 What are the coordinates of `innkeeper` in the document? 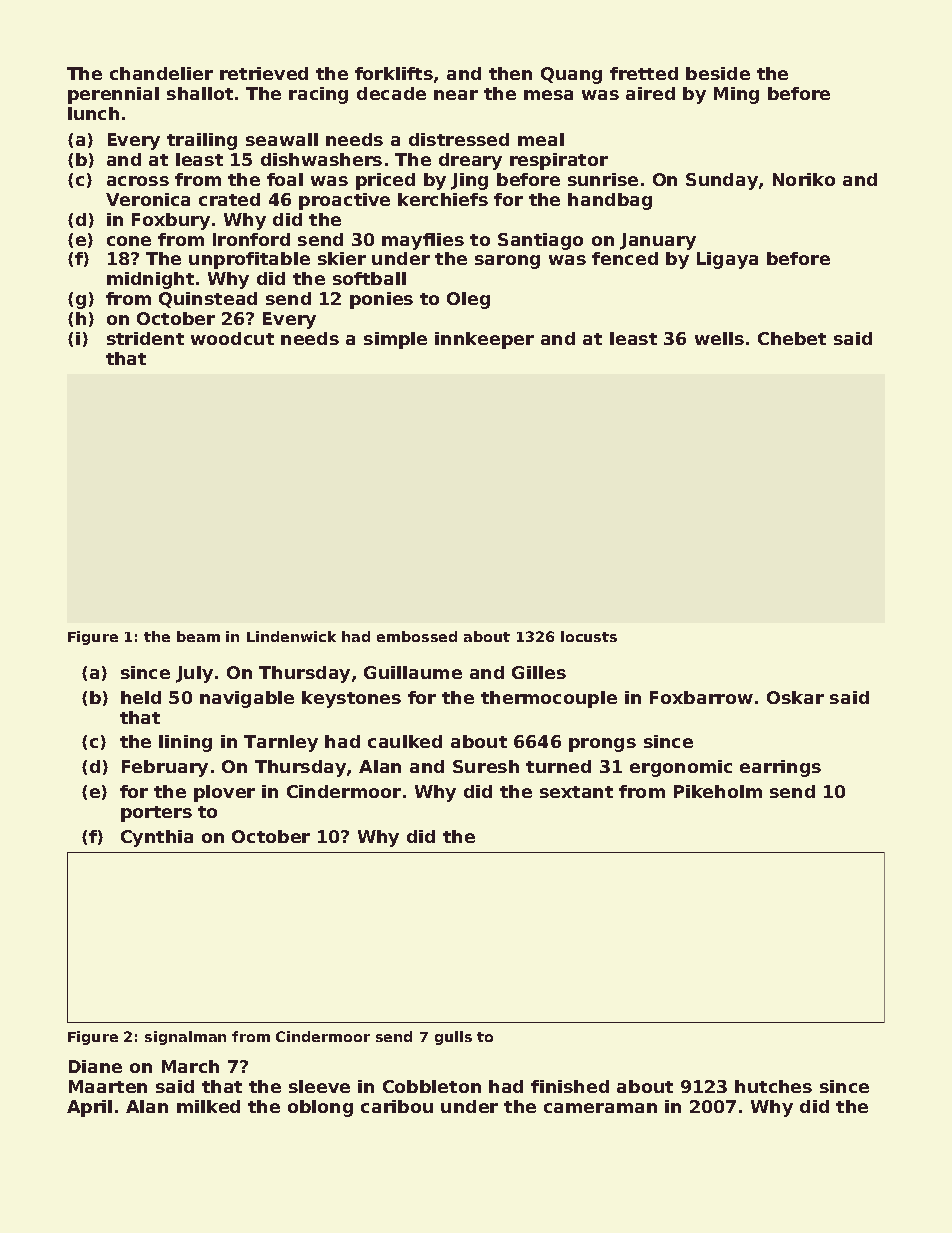 It's located at (484, 340).
